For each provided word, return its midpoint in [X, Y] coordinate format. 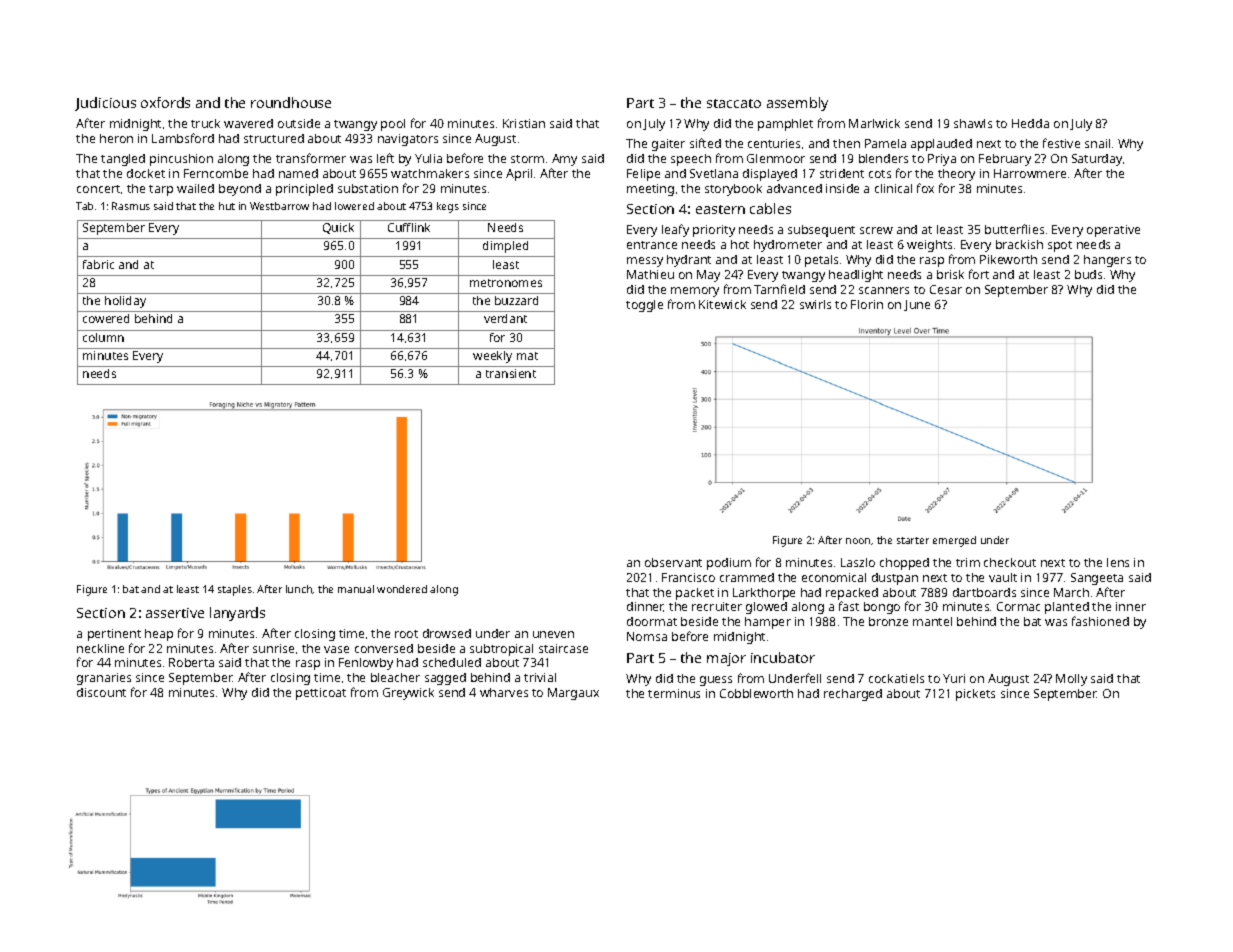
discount [101, 692]
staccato [734, 103]
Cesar [946, 289]
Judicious [105, 104]
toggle [644, 306]
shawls [973, 123]
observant [673, 562]
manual [356, 589]
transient [511, 373]
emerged [954, 541]
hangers [1107, 261]
